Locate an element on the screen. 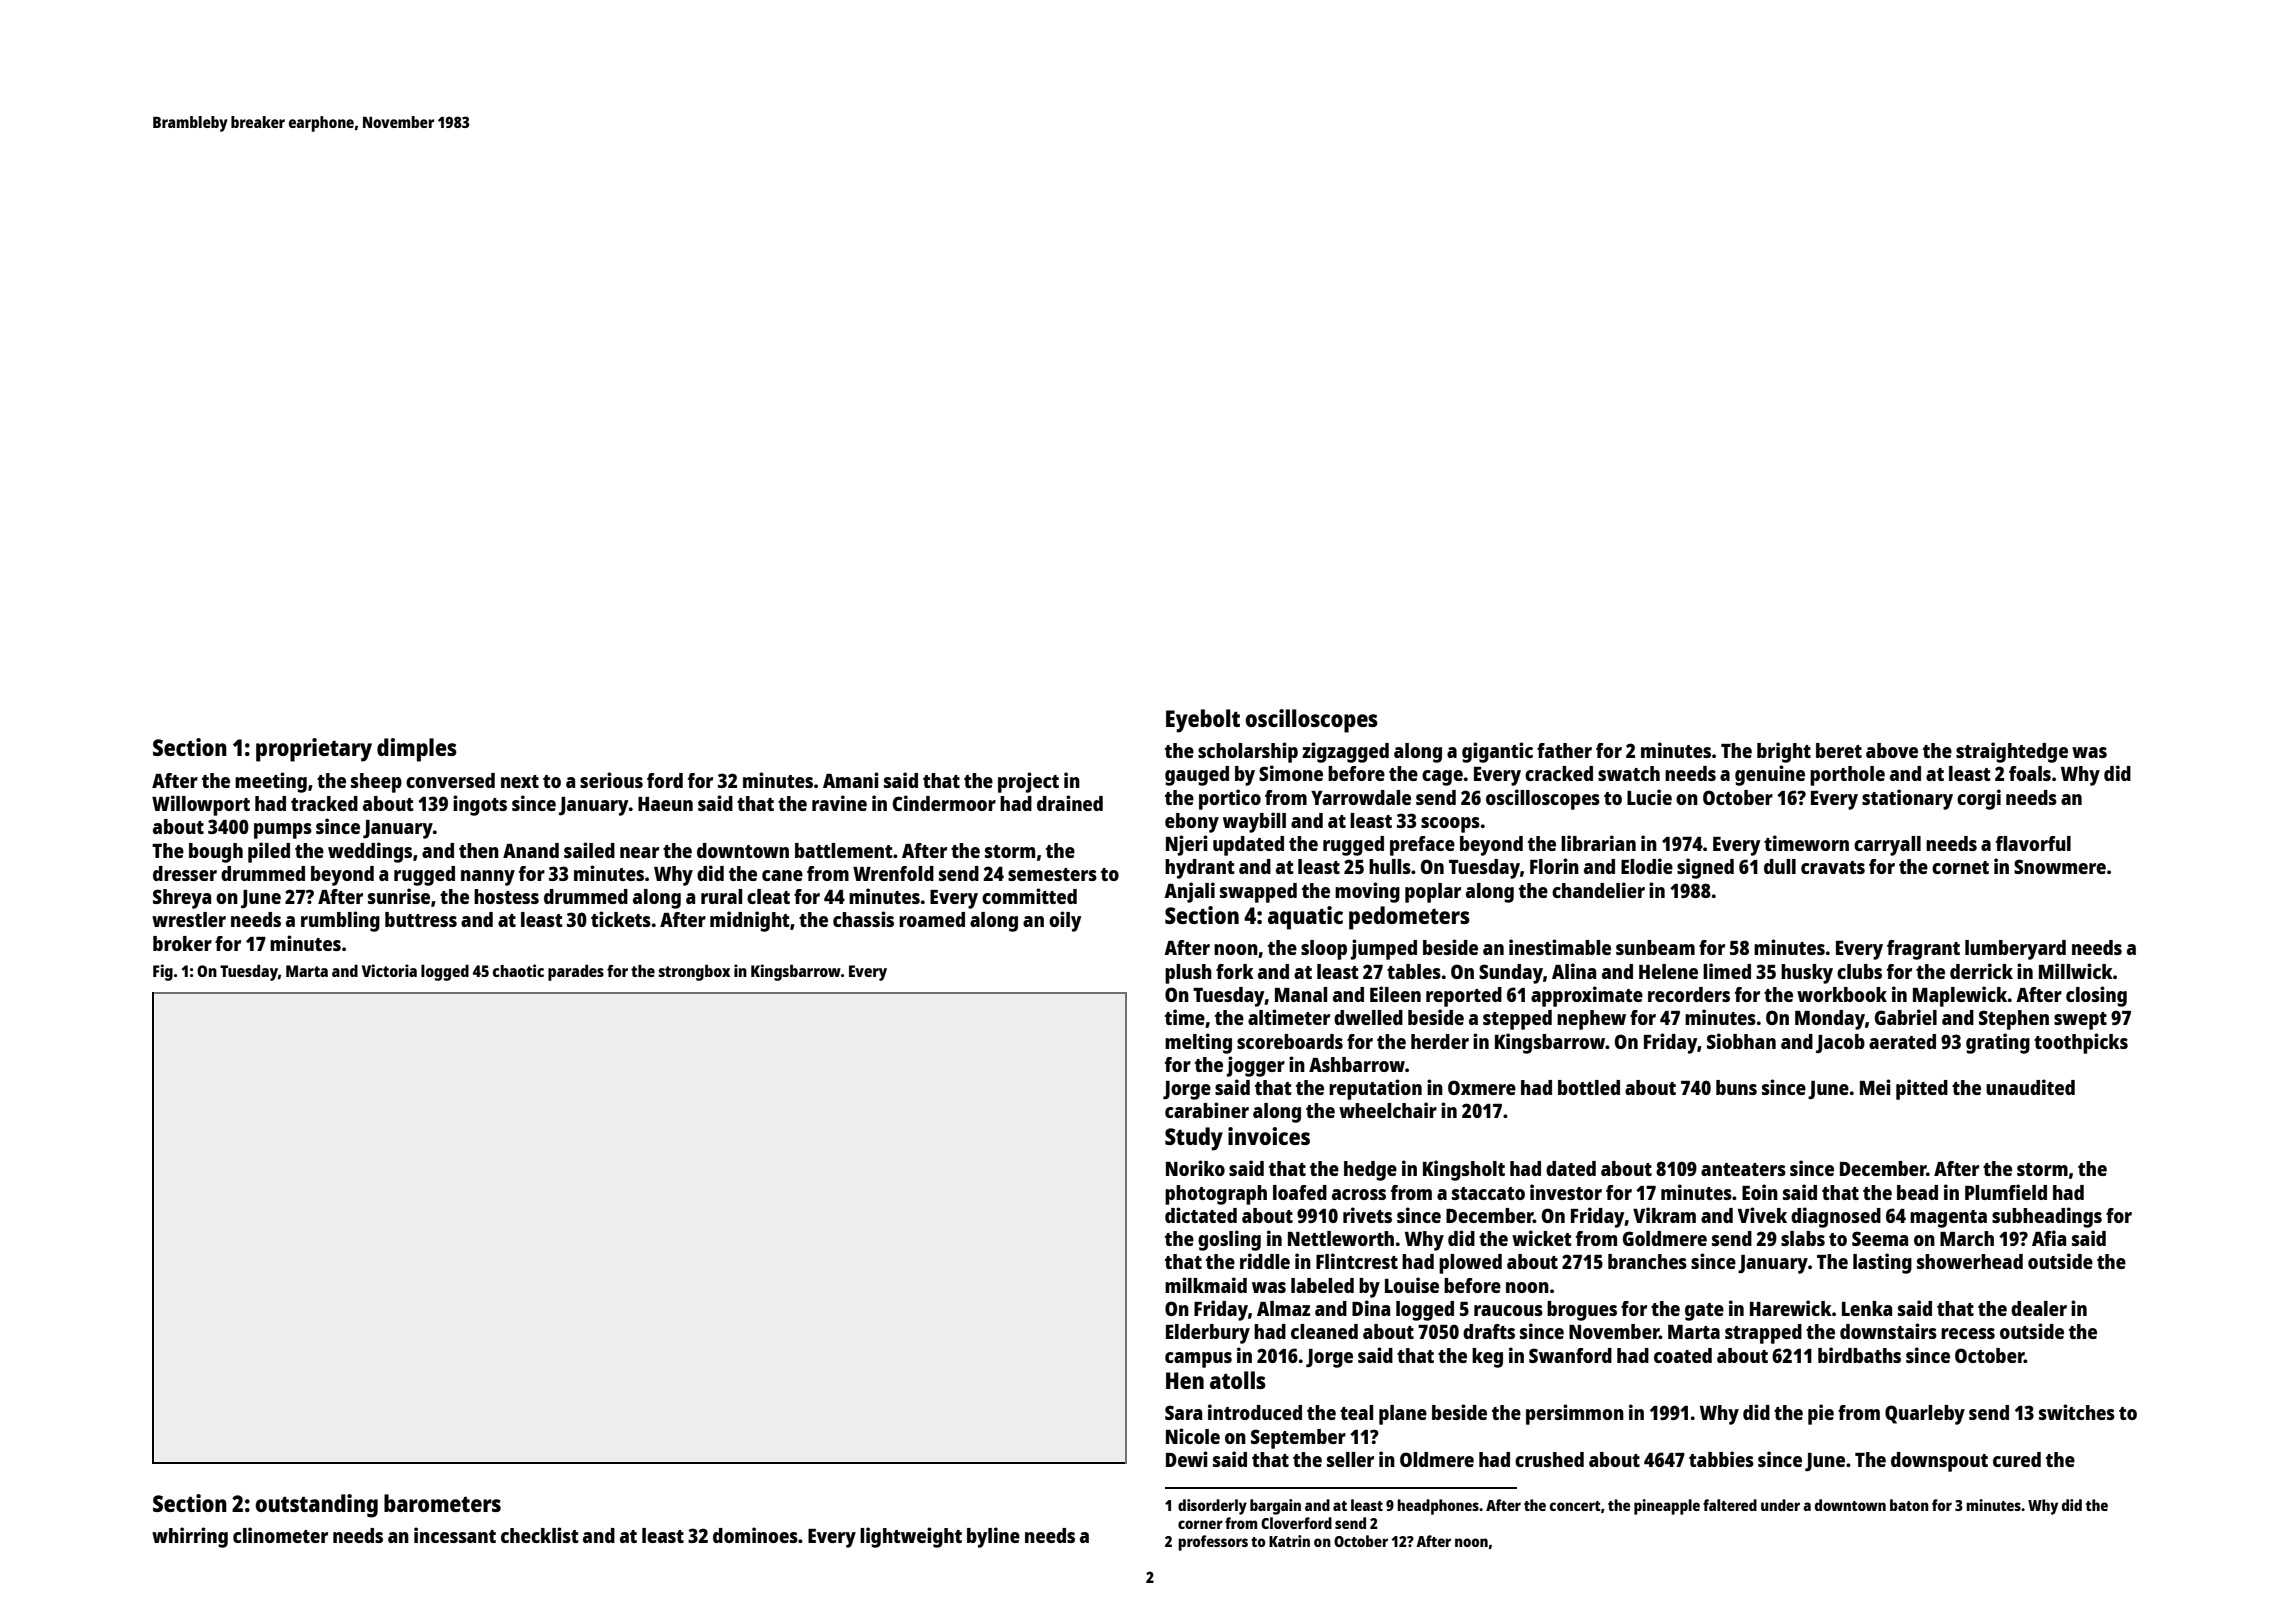 The width and height of the screenshot is (2292, 1620). diagnosed is located at coordinates (1836, 1217).
